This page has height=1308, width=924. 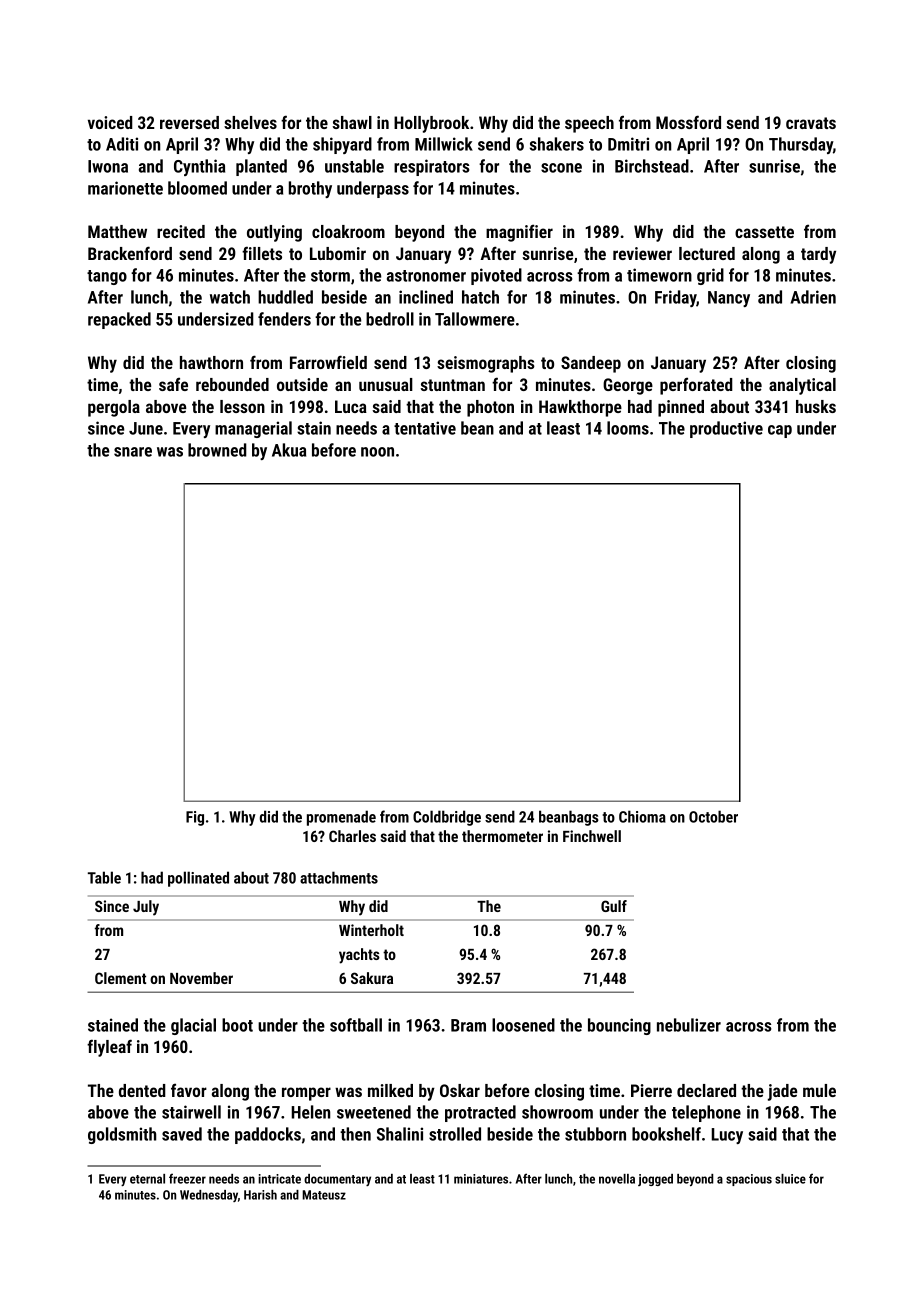 I want to click on miniatures, so click(x=481, y=1179).
